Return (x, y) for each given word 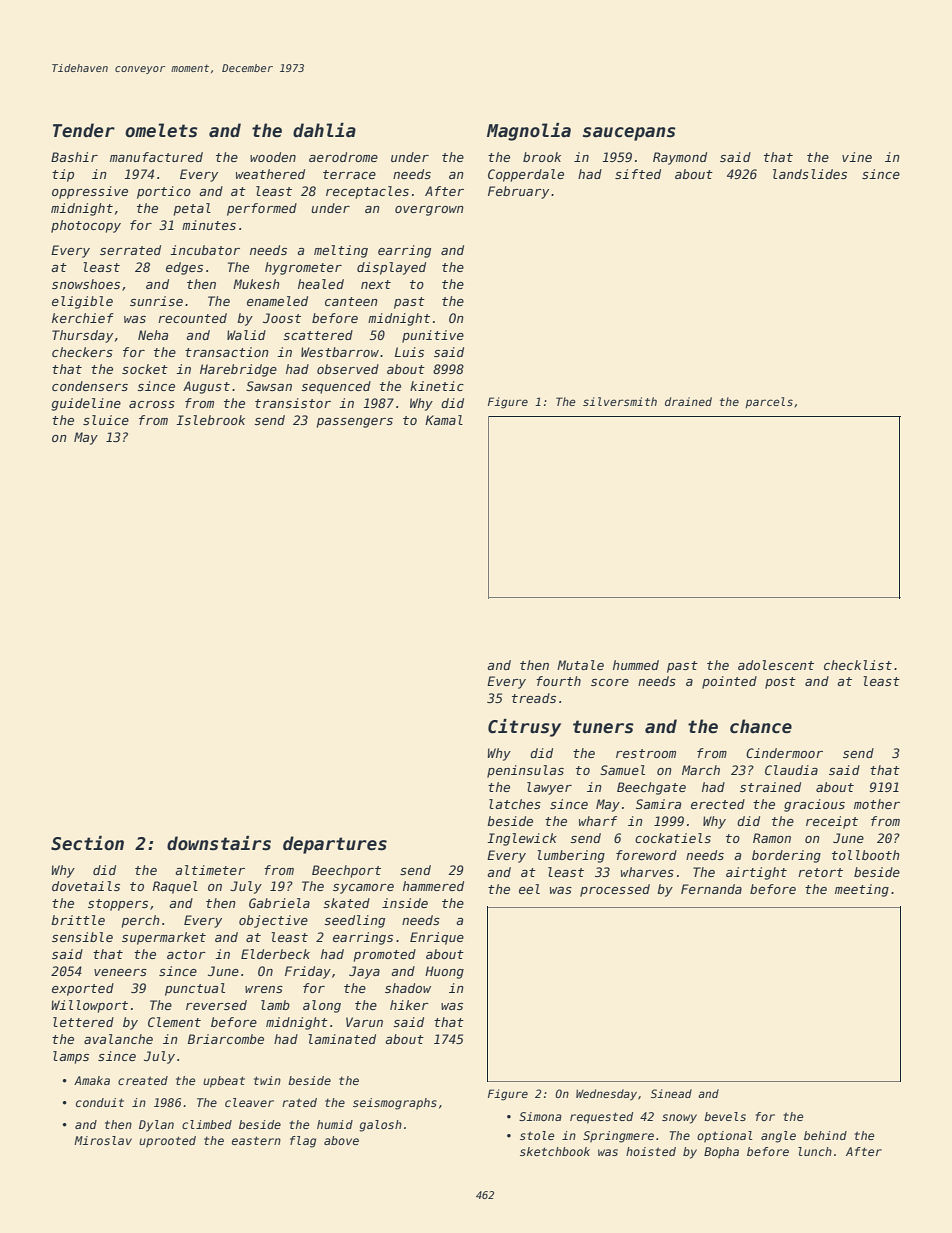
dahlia (324, 130)
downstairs (219, 843)
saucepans (629, 134)
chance (761, 726)
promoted (385, 955)
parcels (769, 402)
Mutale (580, 665)
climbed (207, 1124)
